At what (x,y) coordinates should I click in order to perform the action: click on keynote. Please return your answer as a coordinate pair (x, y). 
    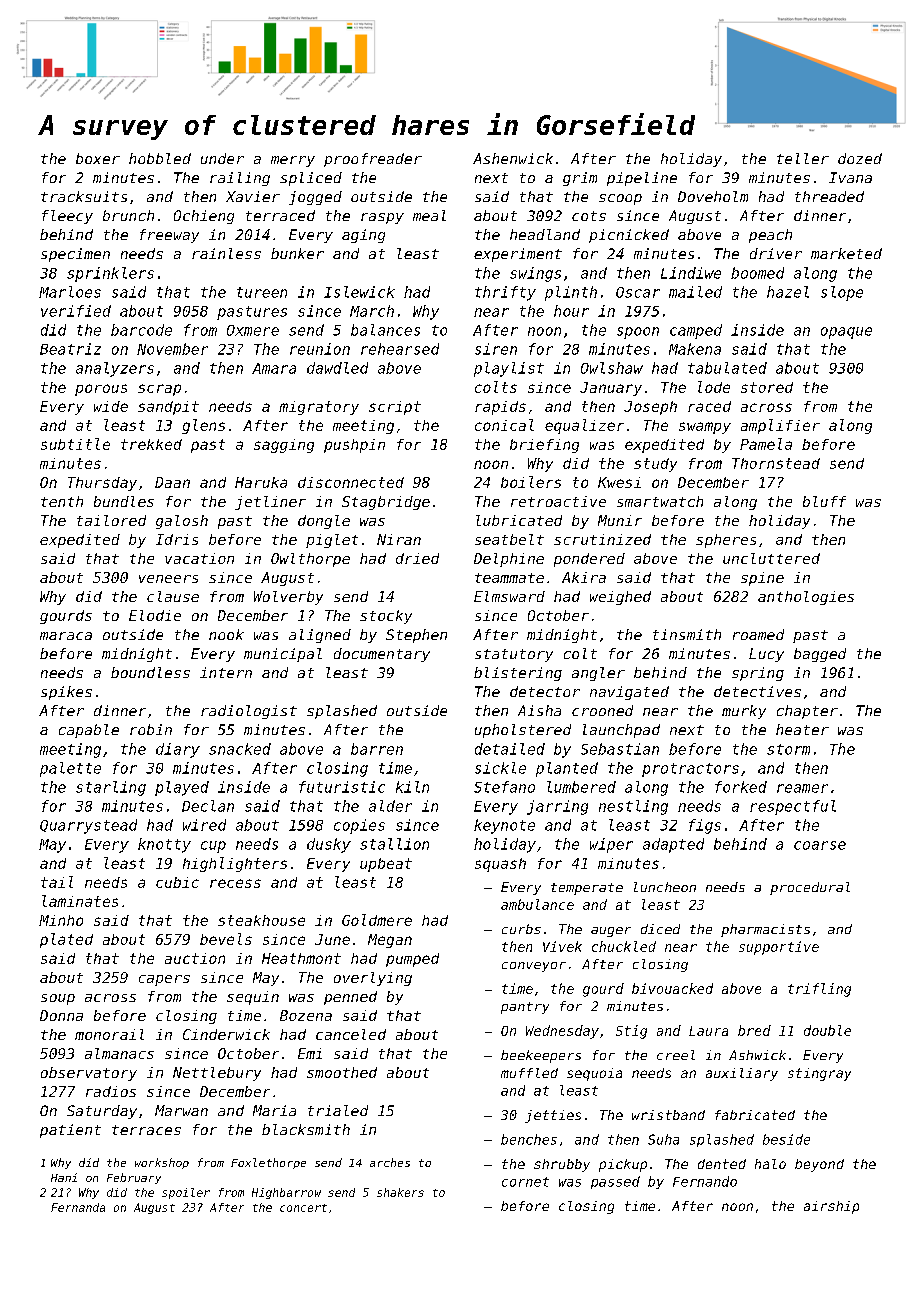
    Looking at the image, I should click on (504, 826).
